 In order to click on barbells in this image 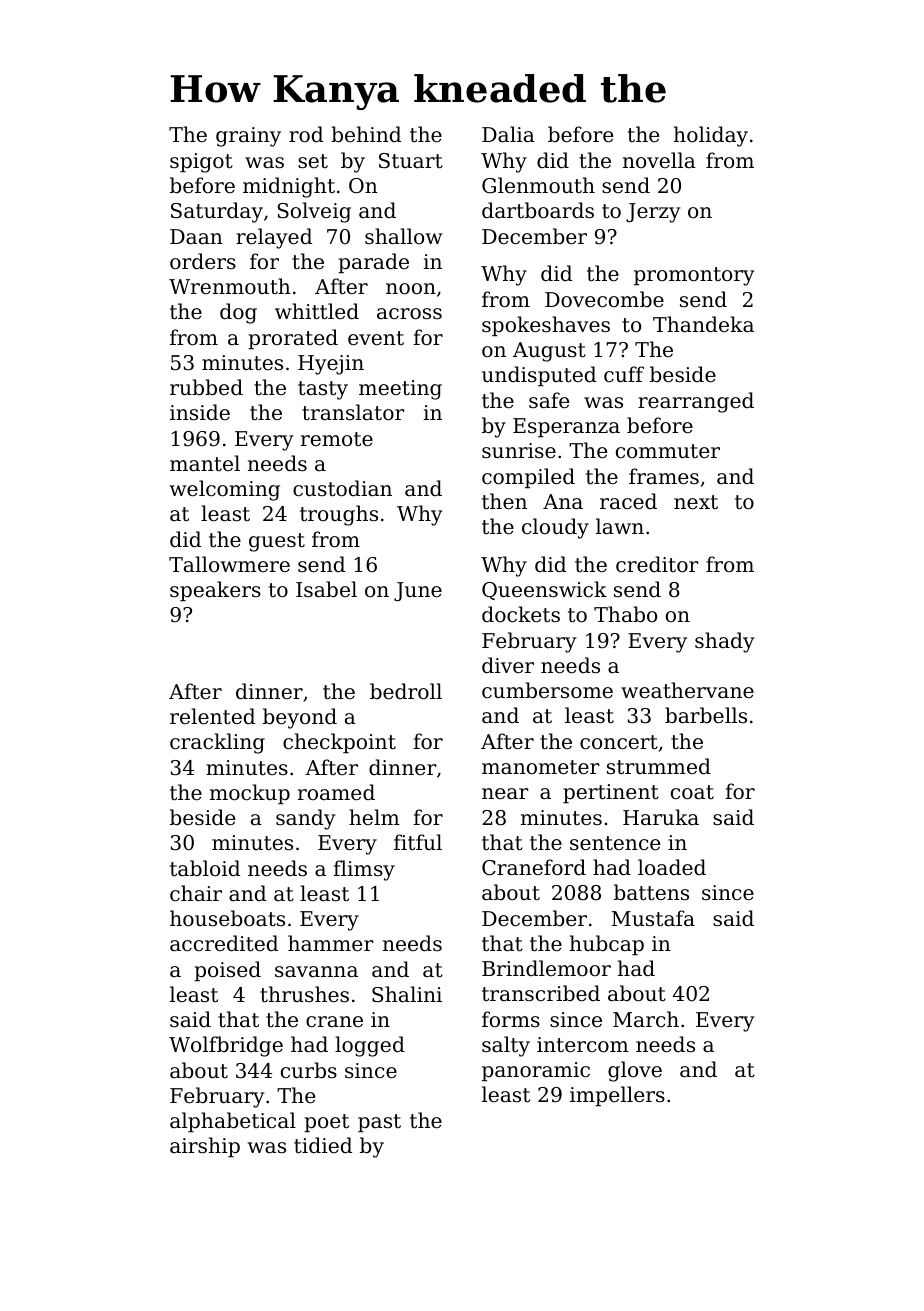, I will do `click(706, 715)`.
